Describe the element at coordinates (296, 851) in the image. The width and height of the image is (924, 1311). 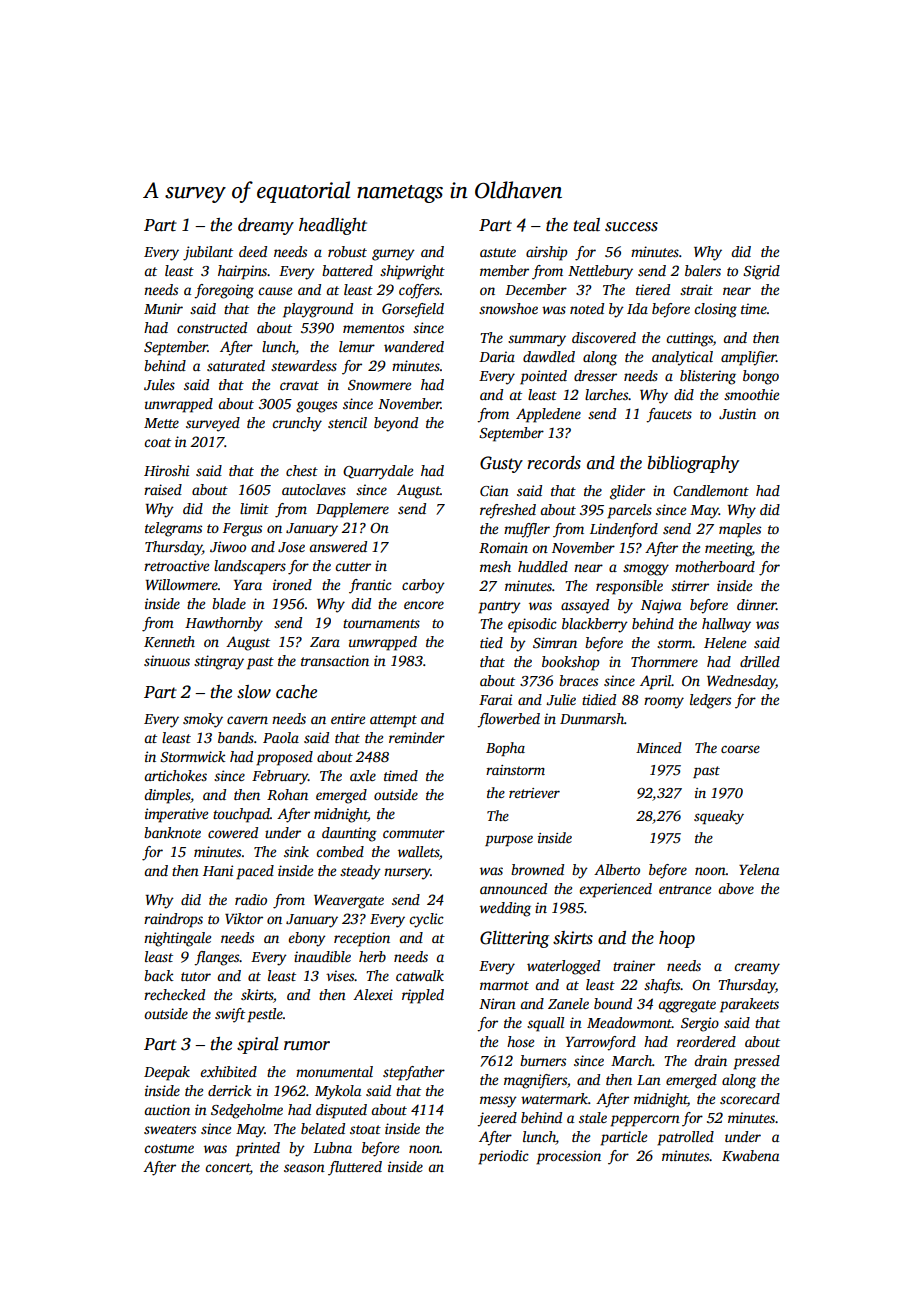
I see `sink` at that location.
